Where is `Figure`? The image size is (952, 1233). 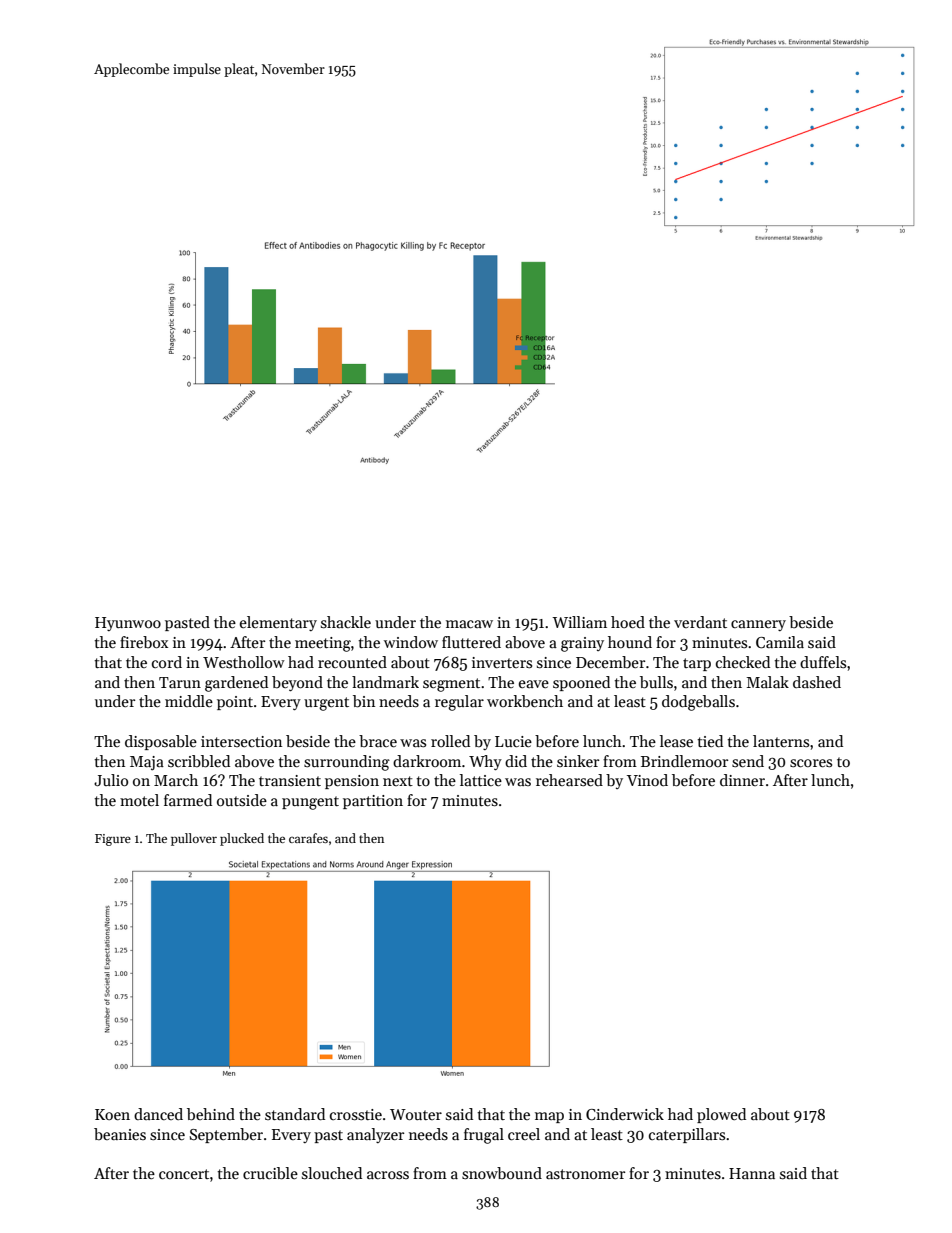 Figure is located at coordinates (113, 840).
